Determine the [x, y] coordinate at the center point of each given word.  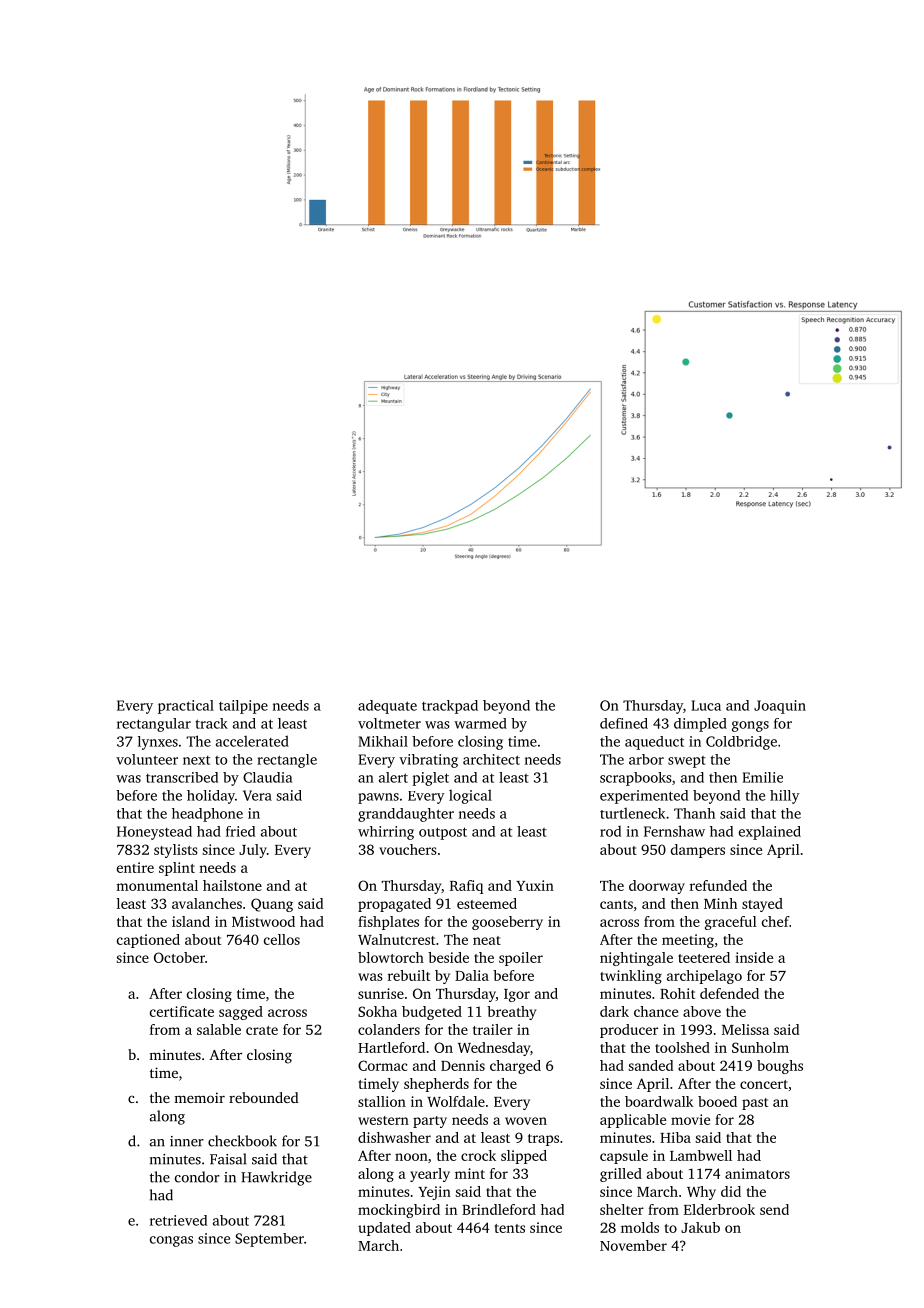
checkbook [242, 1141]
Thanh [694, 813]
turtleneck [632, 813]
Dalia [472, 975]
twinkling [631, 977]
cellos [282, 939]
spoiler [521, 959]
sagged [241, 1013]
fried [240, 831]
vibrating [428, 761]
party [430, 1122]
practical [186, 707]
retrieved [178, 1220]
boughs [780, 1067]
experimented [644, 797]
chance [656, 1011]
